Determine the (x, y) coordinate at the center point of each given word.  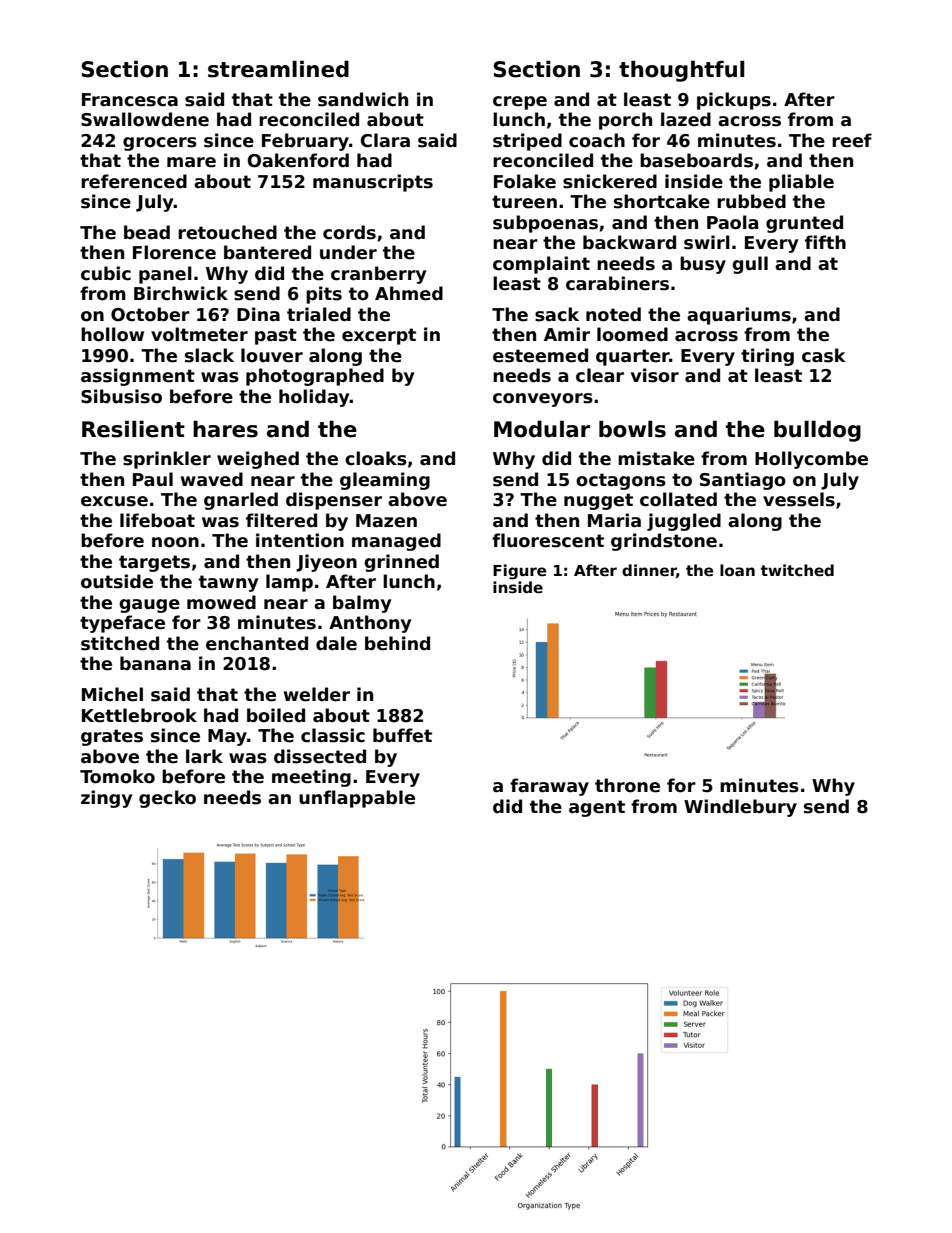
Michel (112, 694)
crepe (520, 103)
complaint (541, 265)
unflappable (357, 799)
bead (147, 232)
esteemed (540, 355)
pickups (734, 101)
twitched (797, 570)
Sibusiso (121, 396)
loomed (632, 334)
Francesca (130, 100)
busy (703, 265)
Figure (519, 572)
